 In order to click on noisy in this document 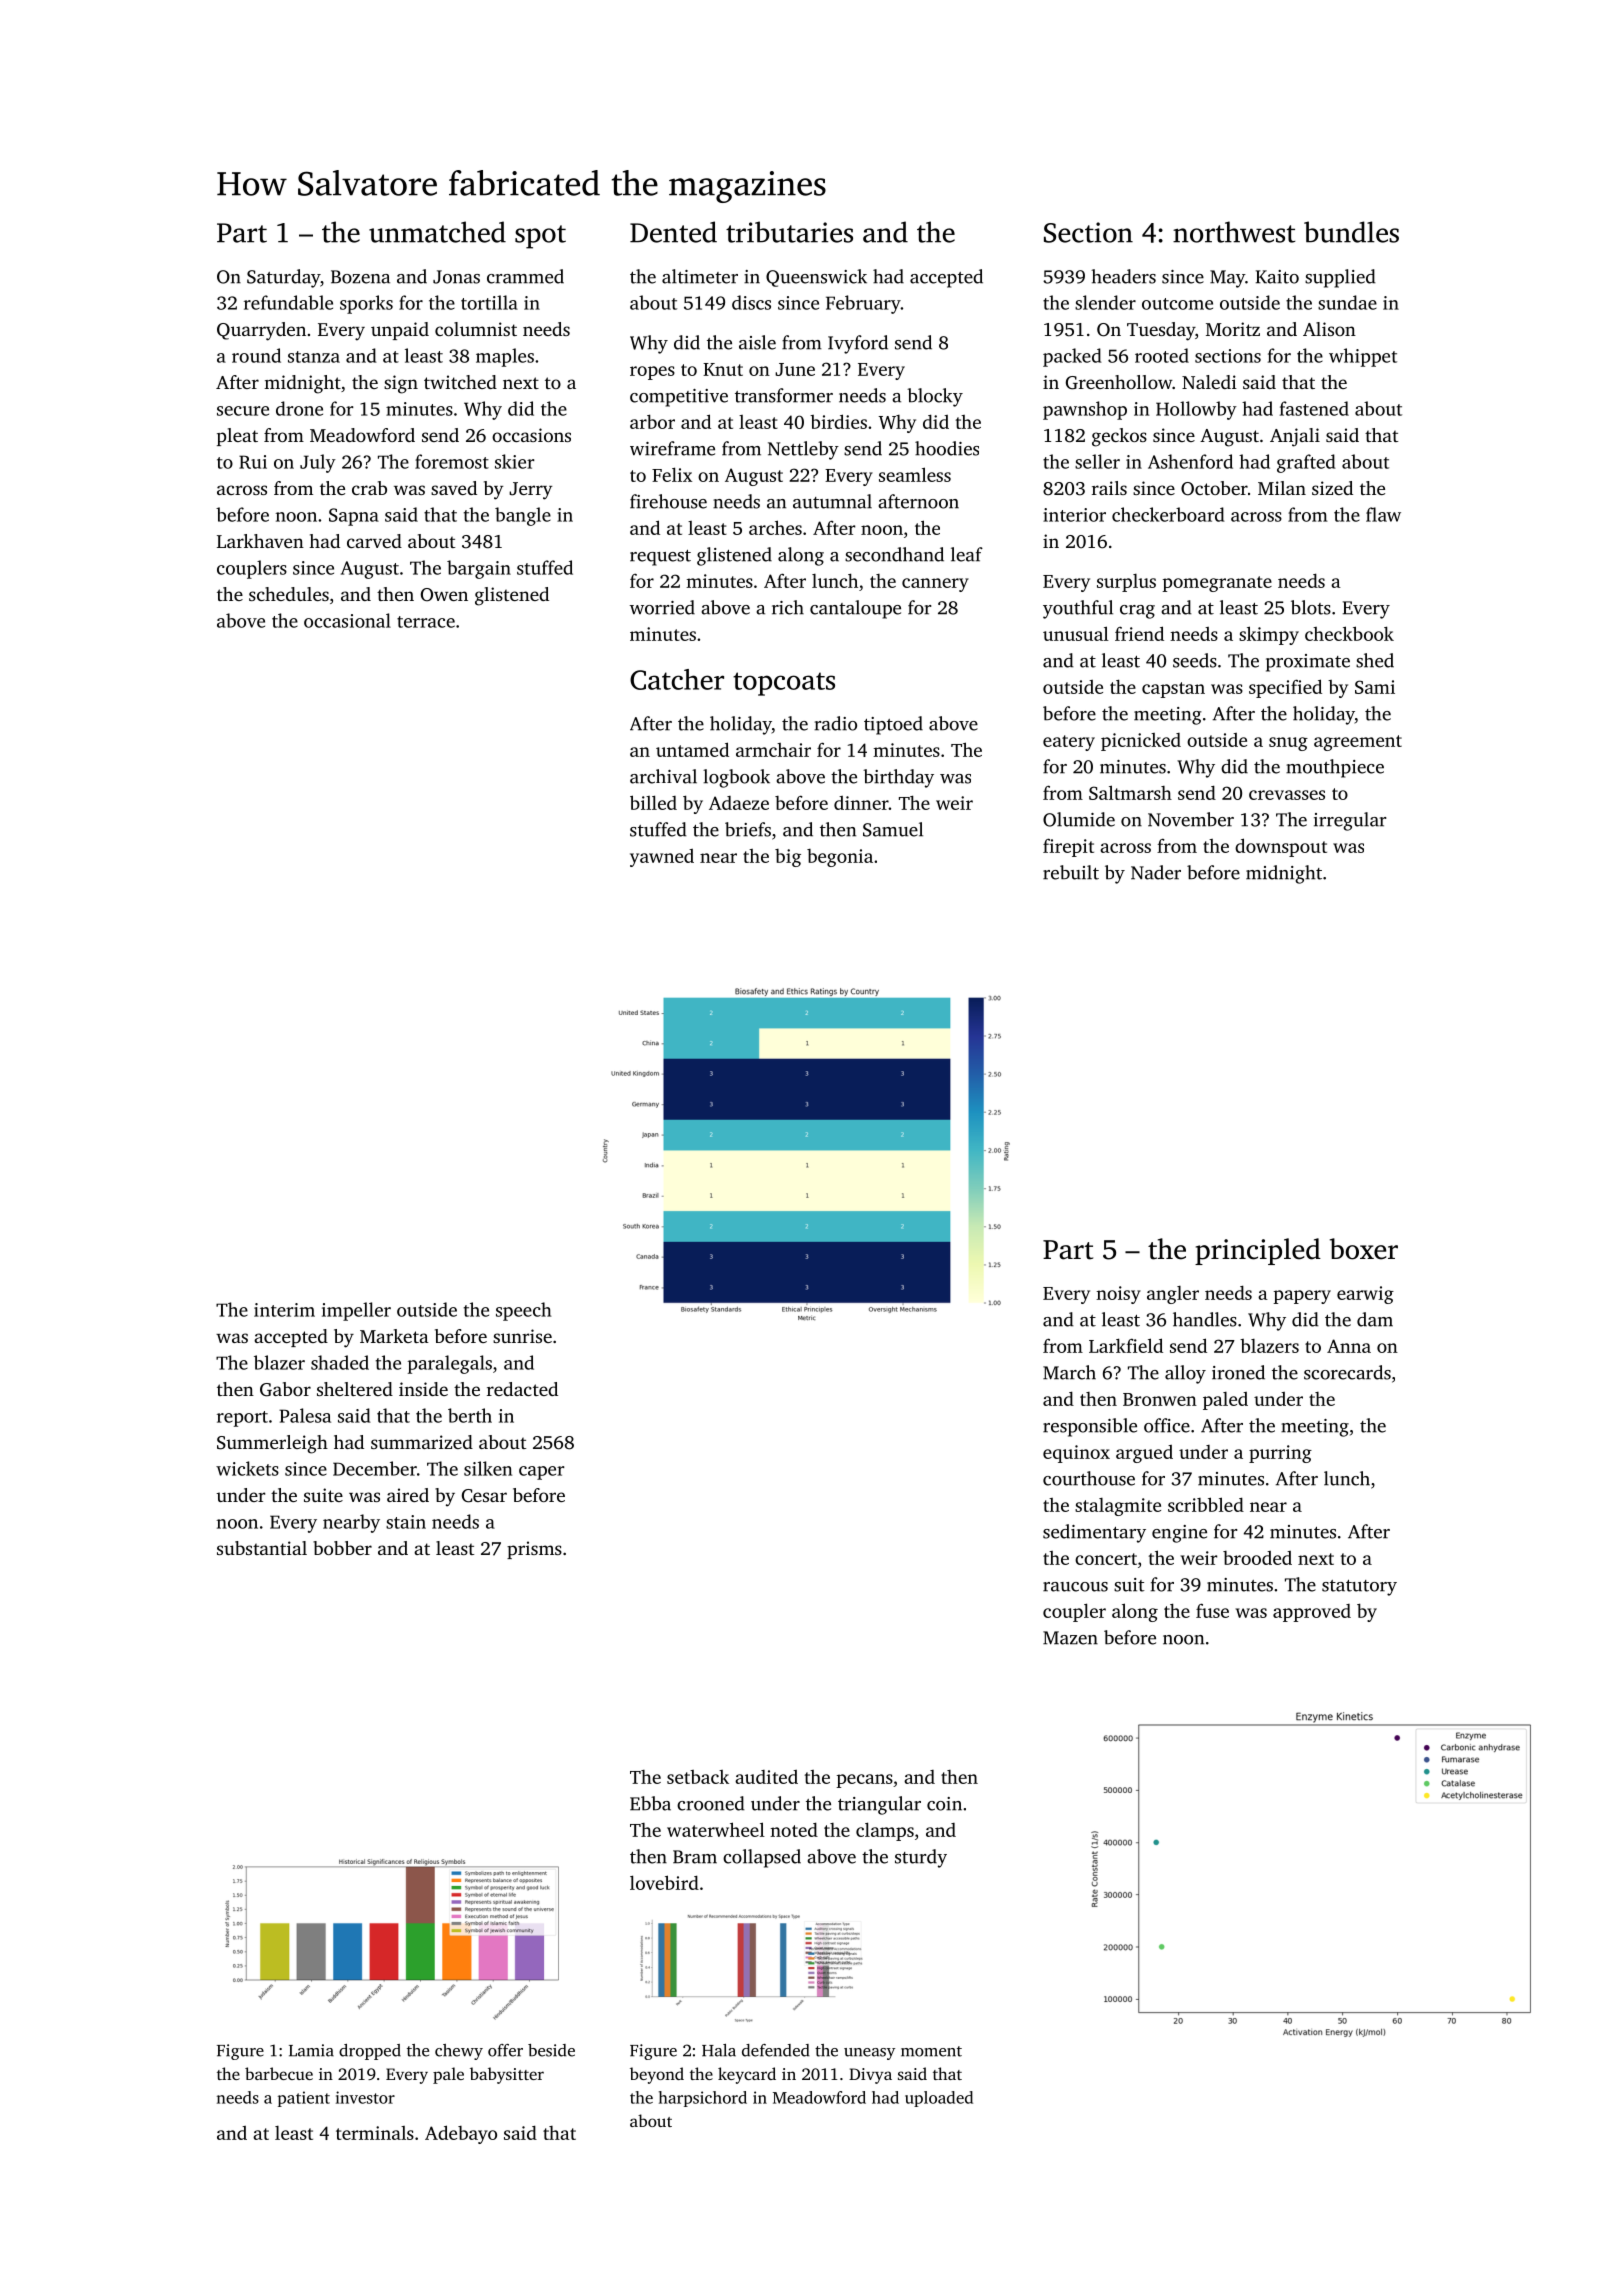, I will do `click(1118, 1295)`.
